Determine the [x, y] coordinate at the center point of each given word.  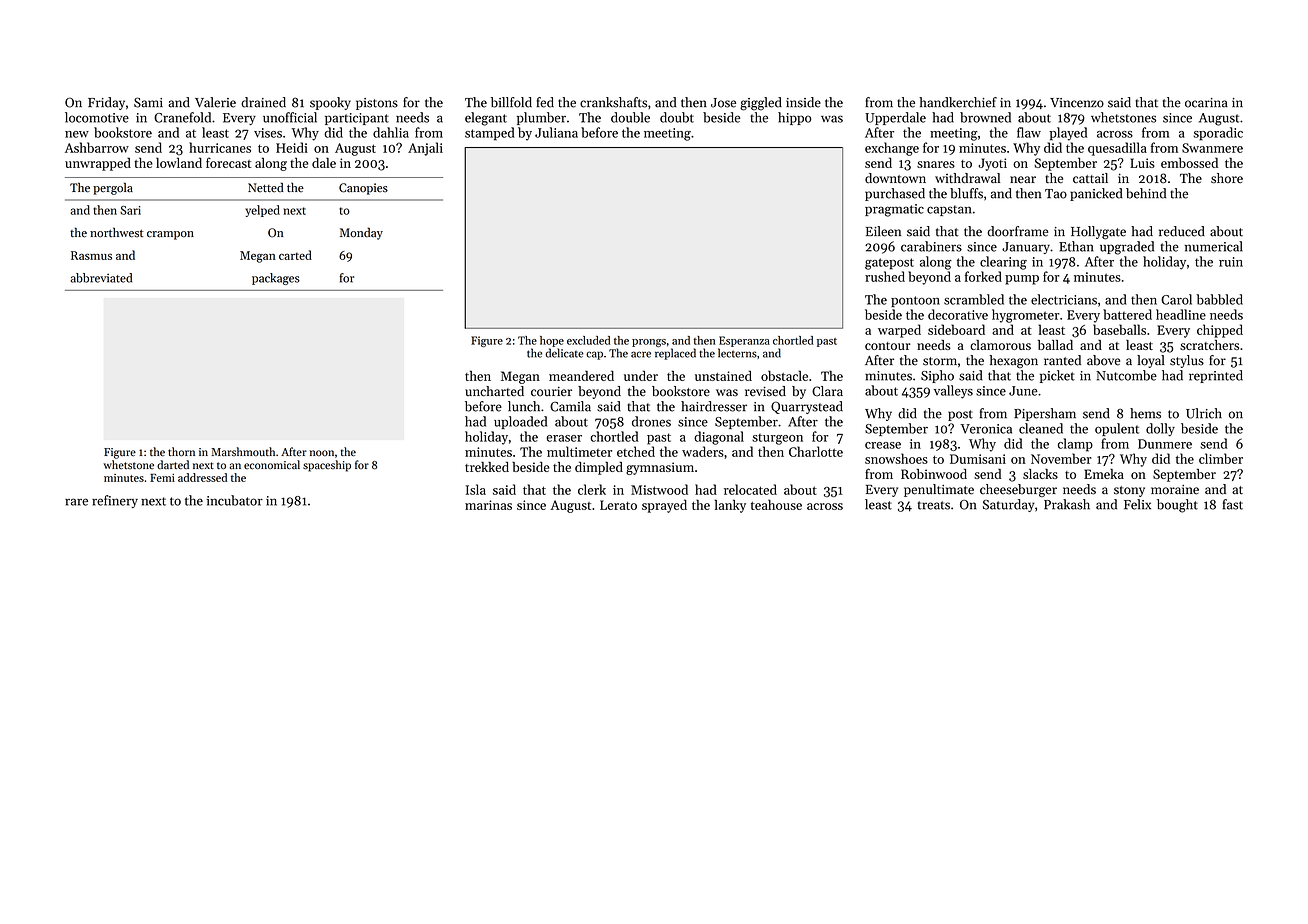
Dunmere [1165, 444]
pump [1022, 280]
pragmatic [894, 210]
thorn [181, 452]
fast [1233, 504]
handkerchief [958, 102]
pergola [113, 188]
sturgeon [777, 439]
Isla [476, 489]
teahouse [776, 504]
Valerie [215, 102]
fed [545, 102]
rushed [885, 276]
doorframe [1018, 231]
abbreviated [101, 278]
